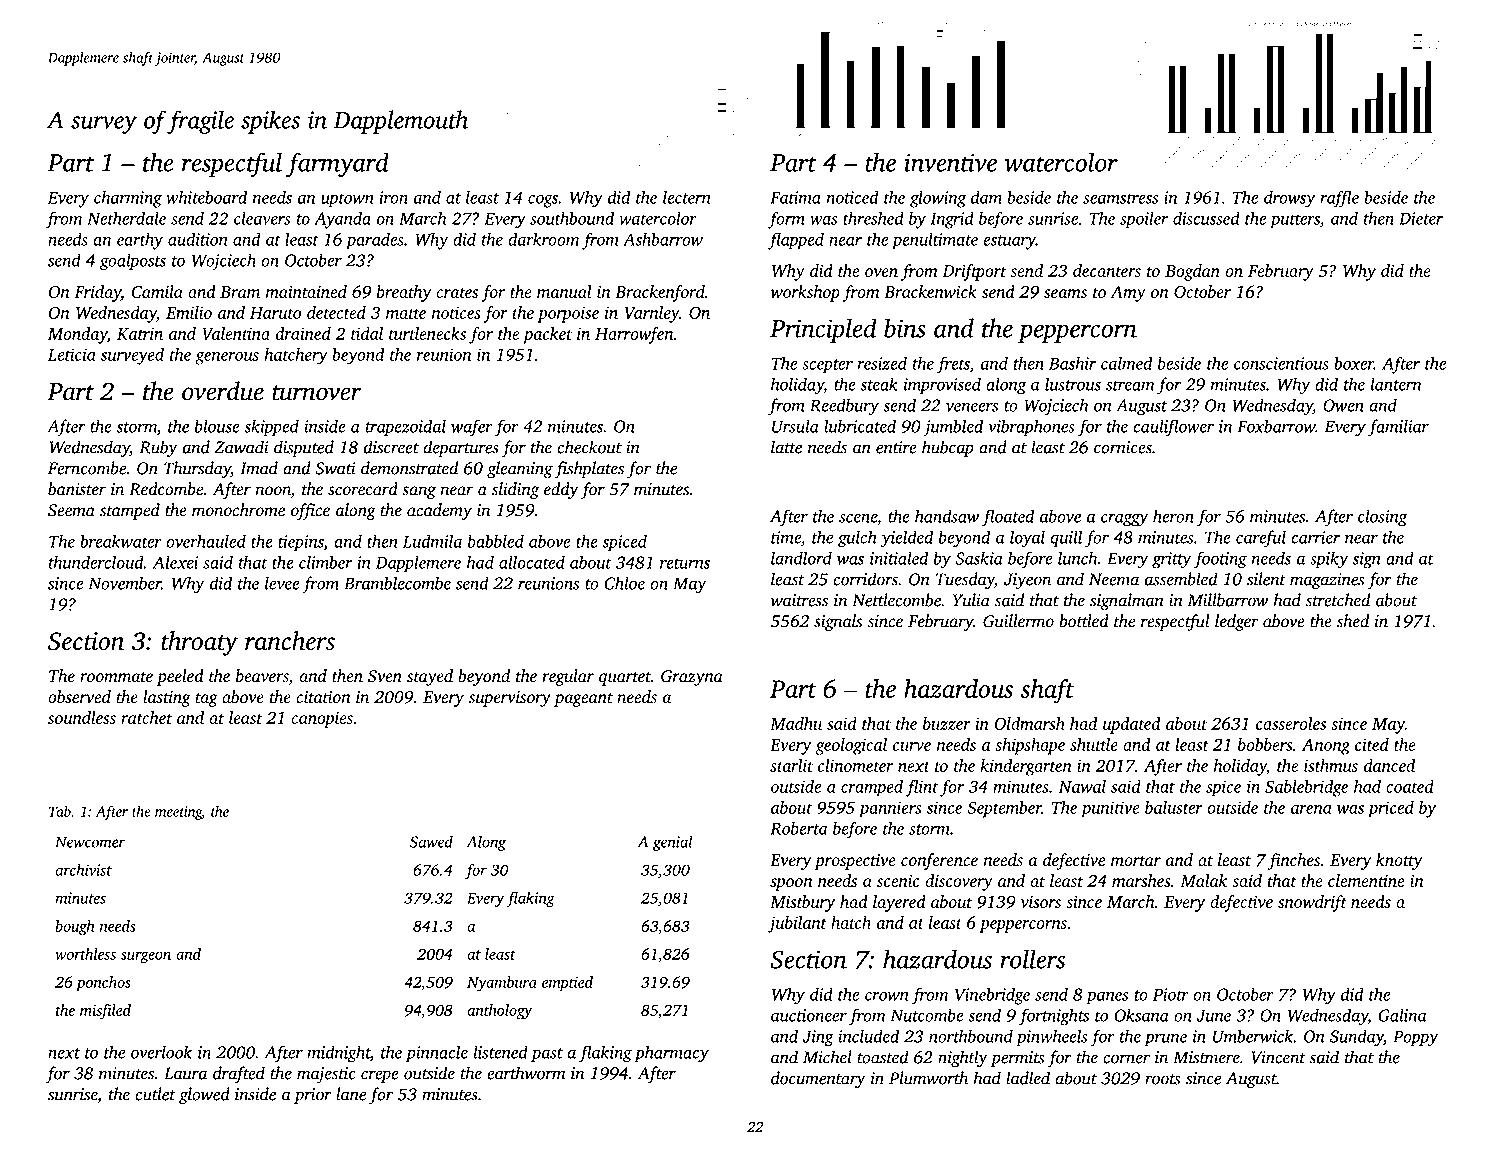 The image size is (1495, 1155). What do you see at coordinates (72, 354) in the screenshot?
I see `Leticia` at bounding box center [72, 354].
